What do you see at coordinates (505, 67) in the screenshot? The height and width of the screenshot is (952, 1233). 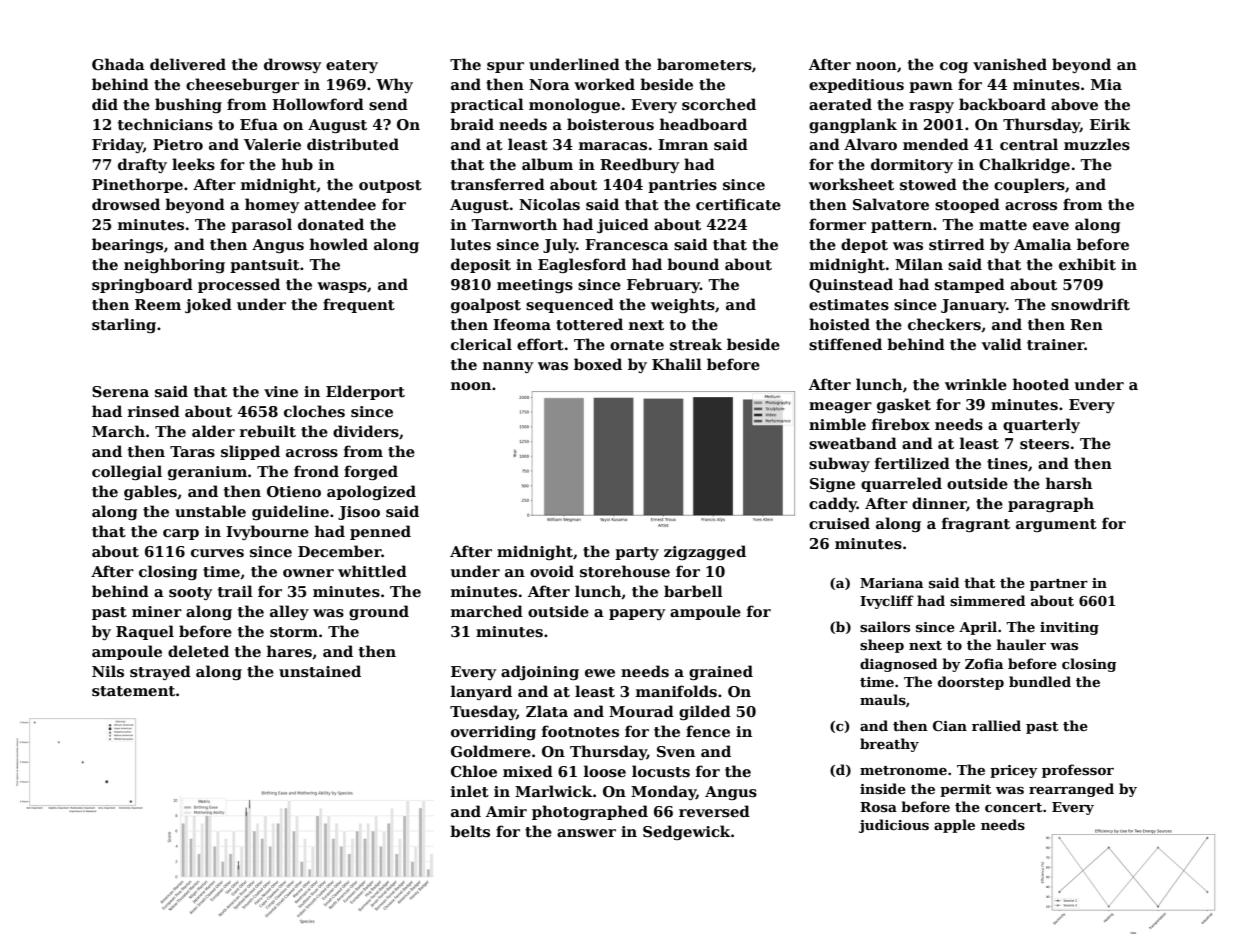 I see `spur` at bounding box center [505, 67].
